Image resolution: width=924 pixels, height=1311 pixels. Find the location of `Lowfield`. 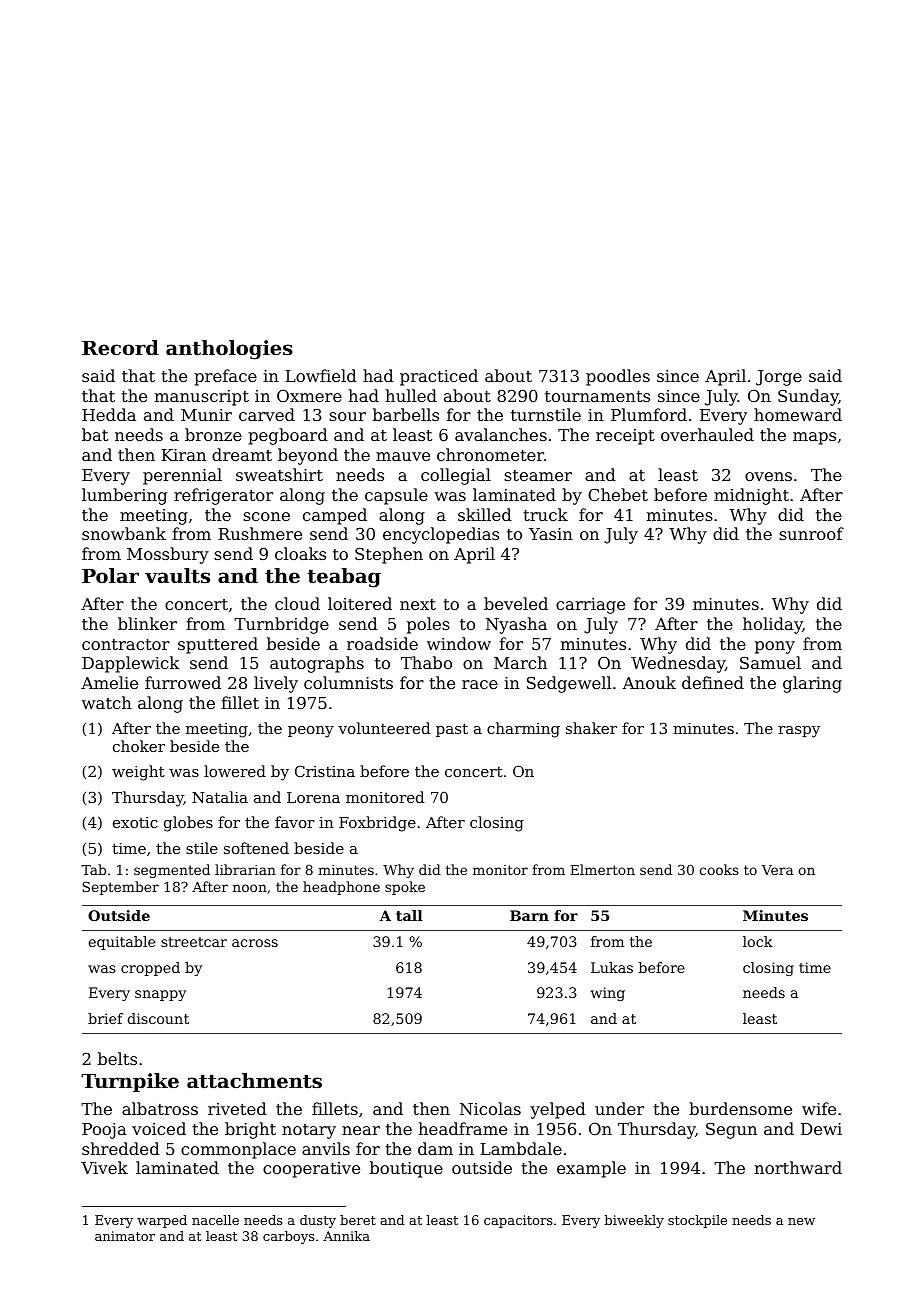

Lowfield is located at coordinates (321, 375).
